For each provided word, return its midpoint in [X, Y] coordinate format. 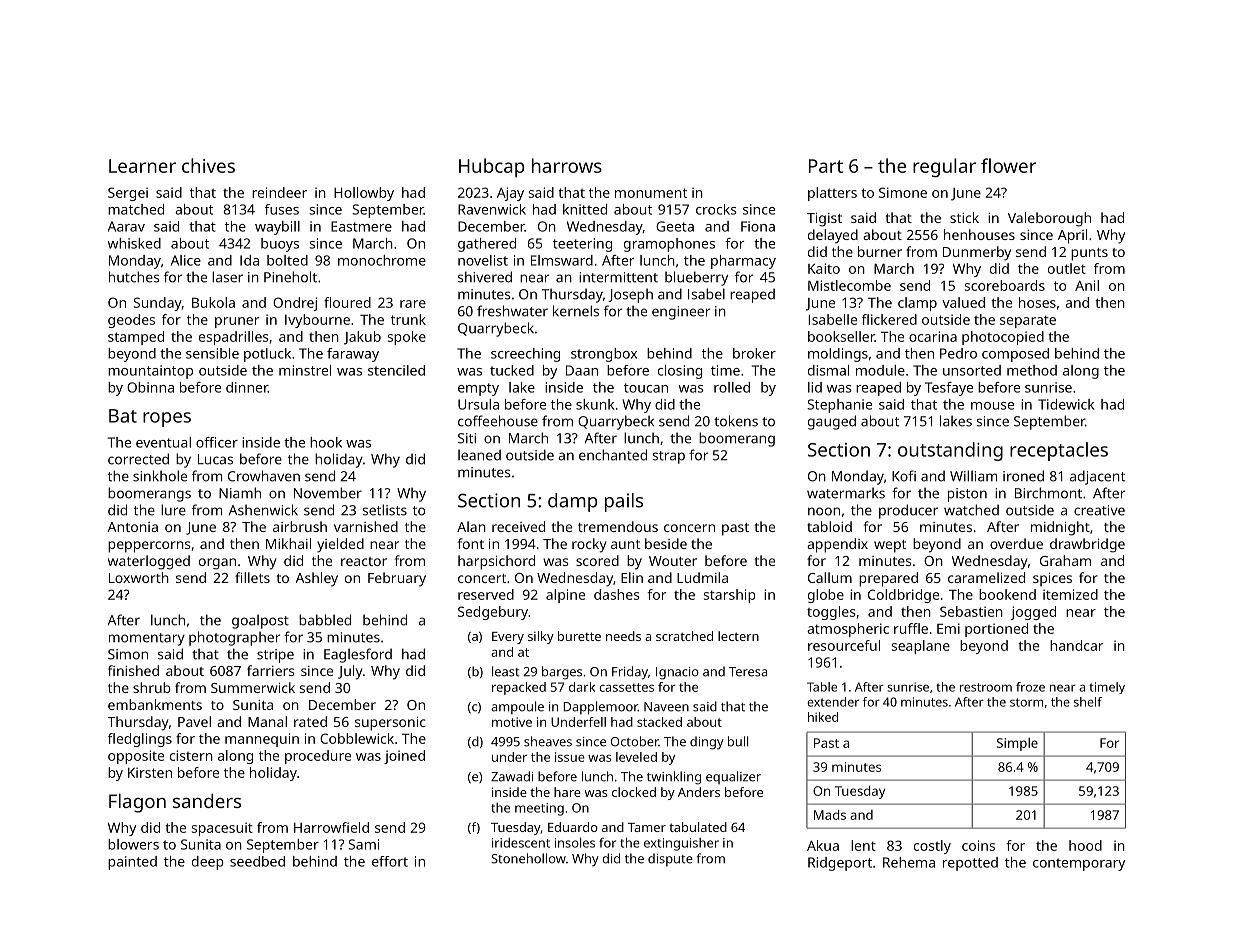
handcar [1076, 645]
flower [1008, 165]
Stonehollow [528, 858]
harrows [567, 165]
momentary [147, 639]
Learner [142, 166]
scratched [684, 636]
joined [404, 757]
